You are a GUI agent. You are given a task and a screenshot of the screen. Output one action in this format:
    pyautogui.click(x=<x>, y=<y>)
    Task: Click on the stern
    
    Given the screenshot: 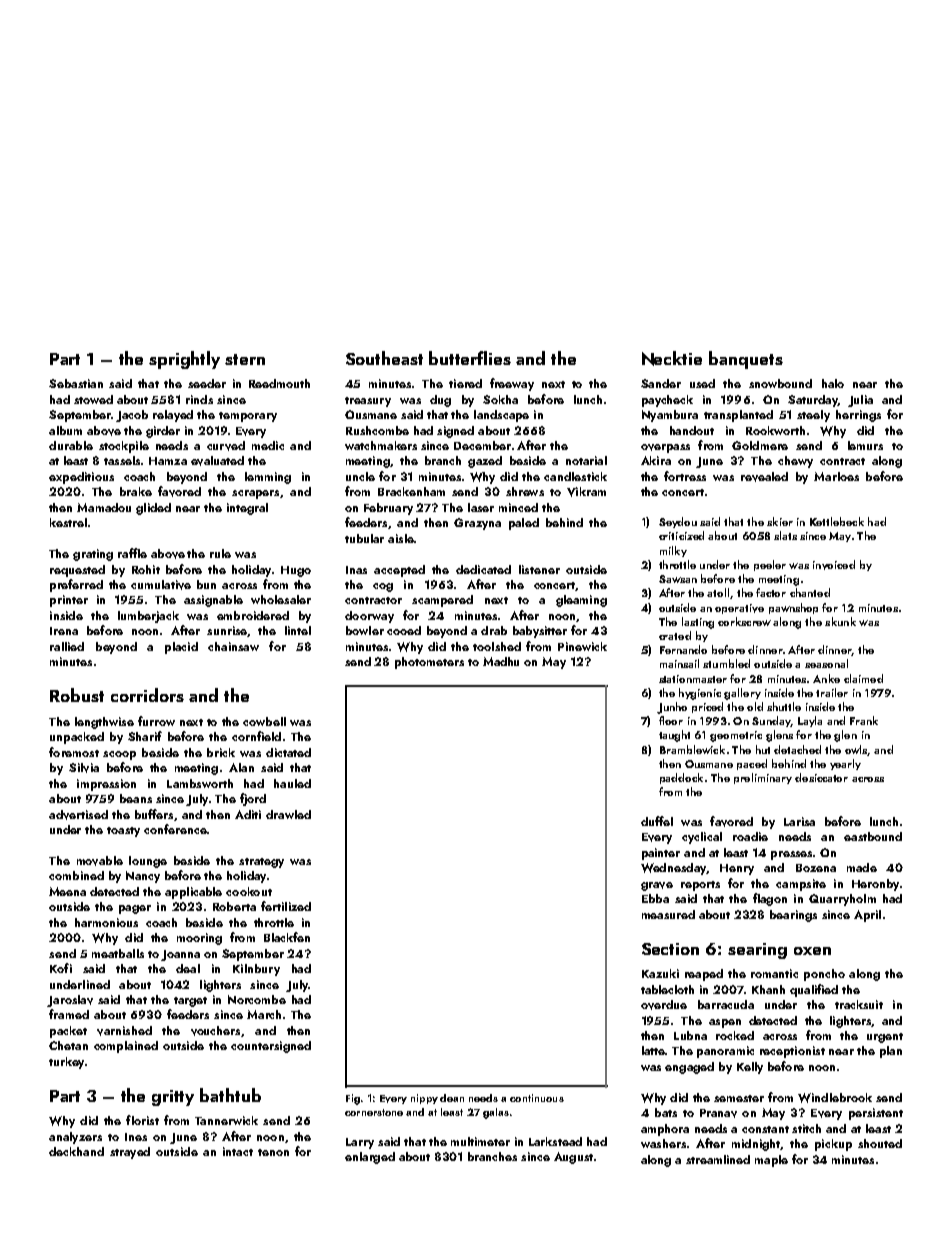 What is the action you would take?
    pyautogui.click(x=245, y=359)
